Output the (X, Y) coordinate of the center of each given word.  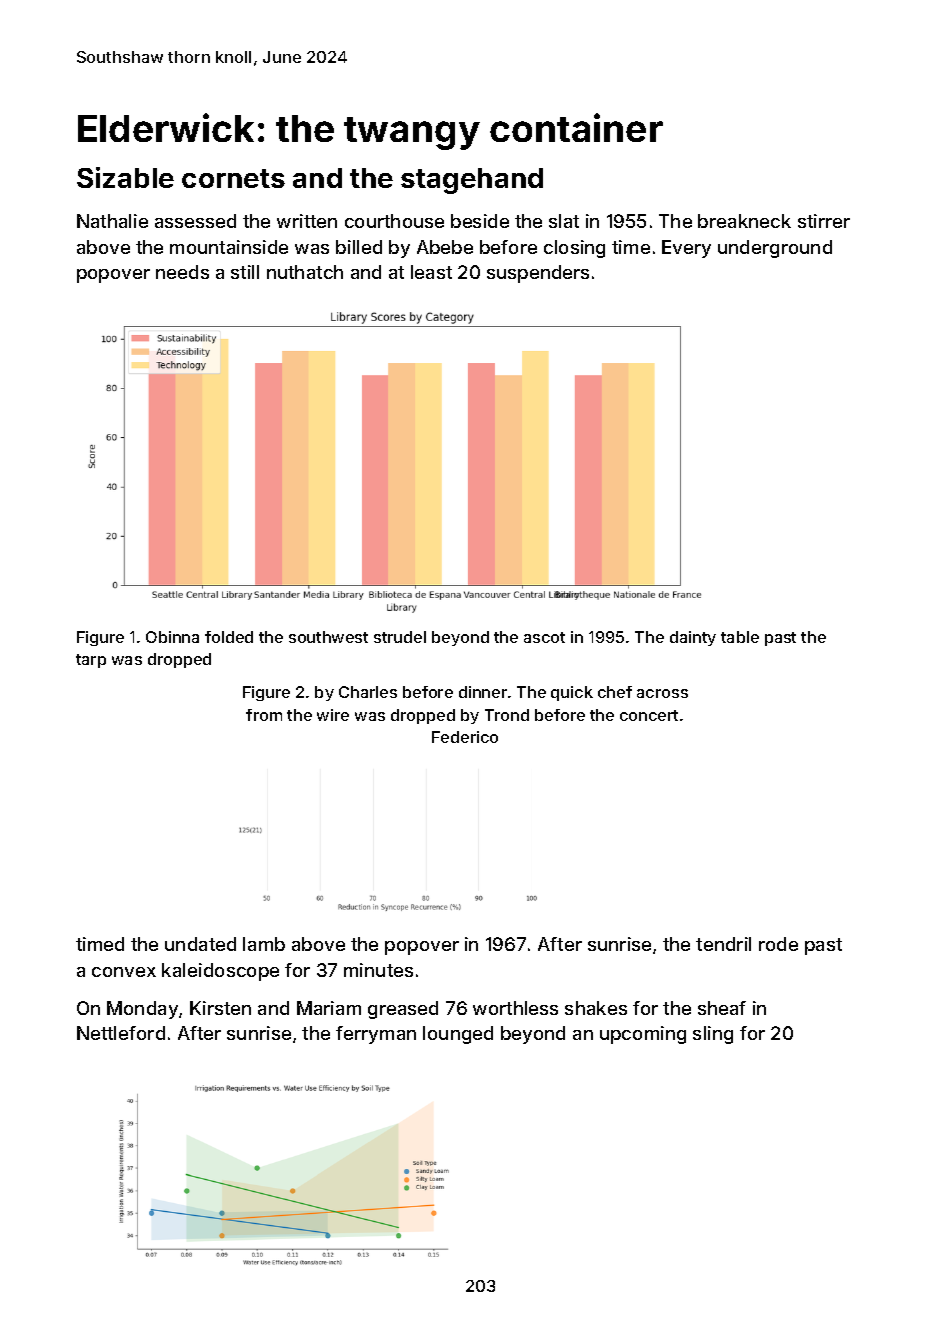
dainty (693, 638)
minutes (378, 970)
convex (124, 972)
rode (778, 944)
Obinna (172, 637)
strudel (400, 637)
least (431, 272)
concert (649, 715)
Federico (465, 737)
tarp (91, 661)
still (245, 272)
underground (775, 249)
